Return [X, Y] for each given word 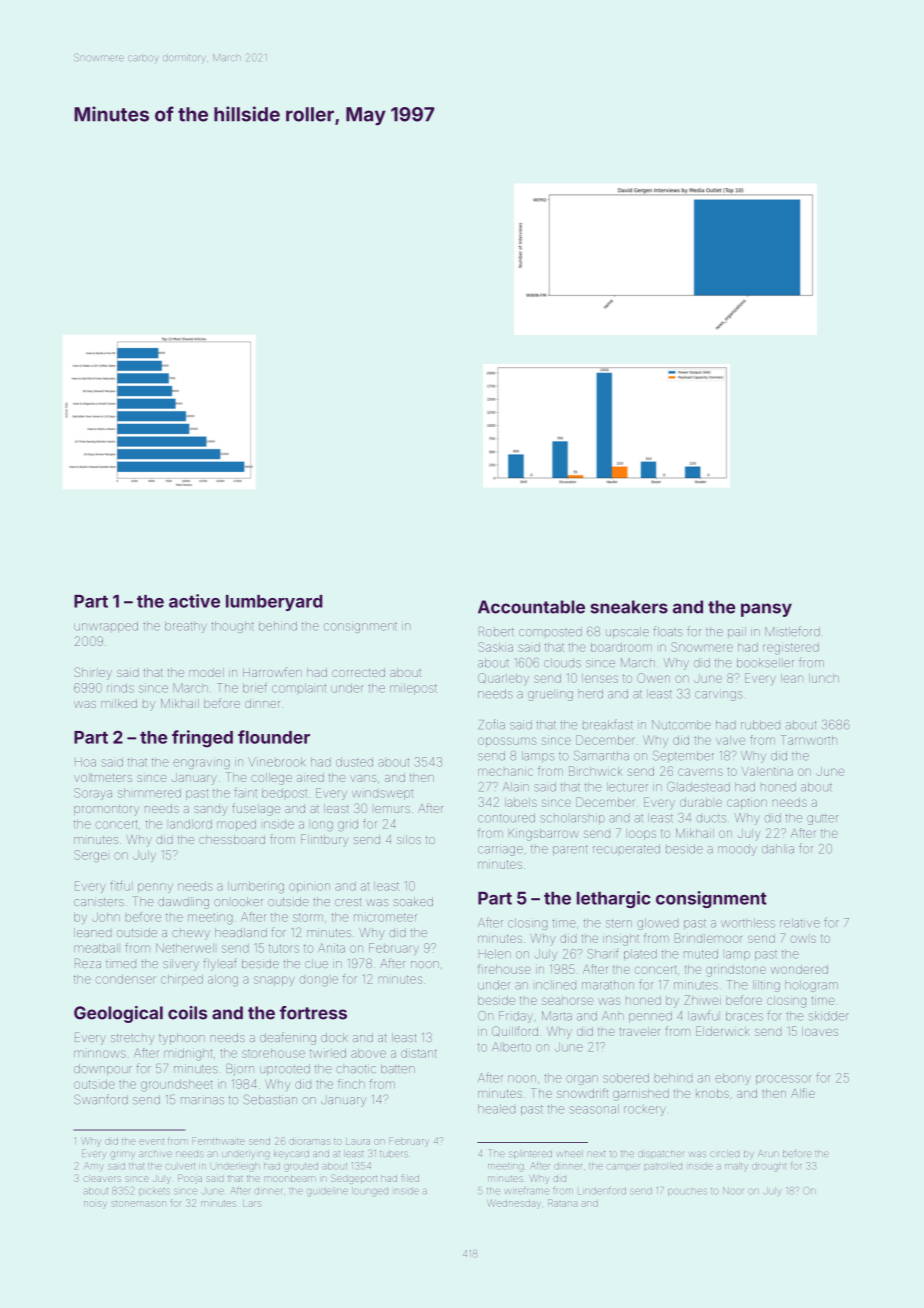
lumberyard [274, 603]
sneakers [629, 607]
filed [410, 1178]
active [194, 601]
